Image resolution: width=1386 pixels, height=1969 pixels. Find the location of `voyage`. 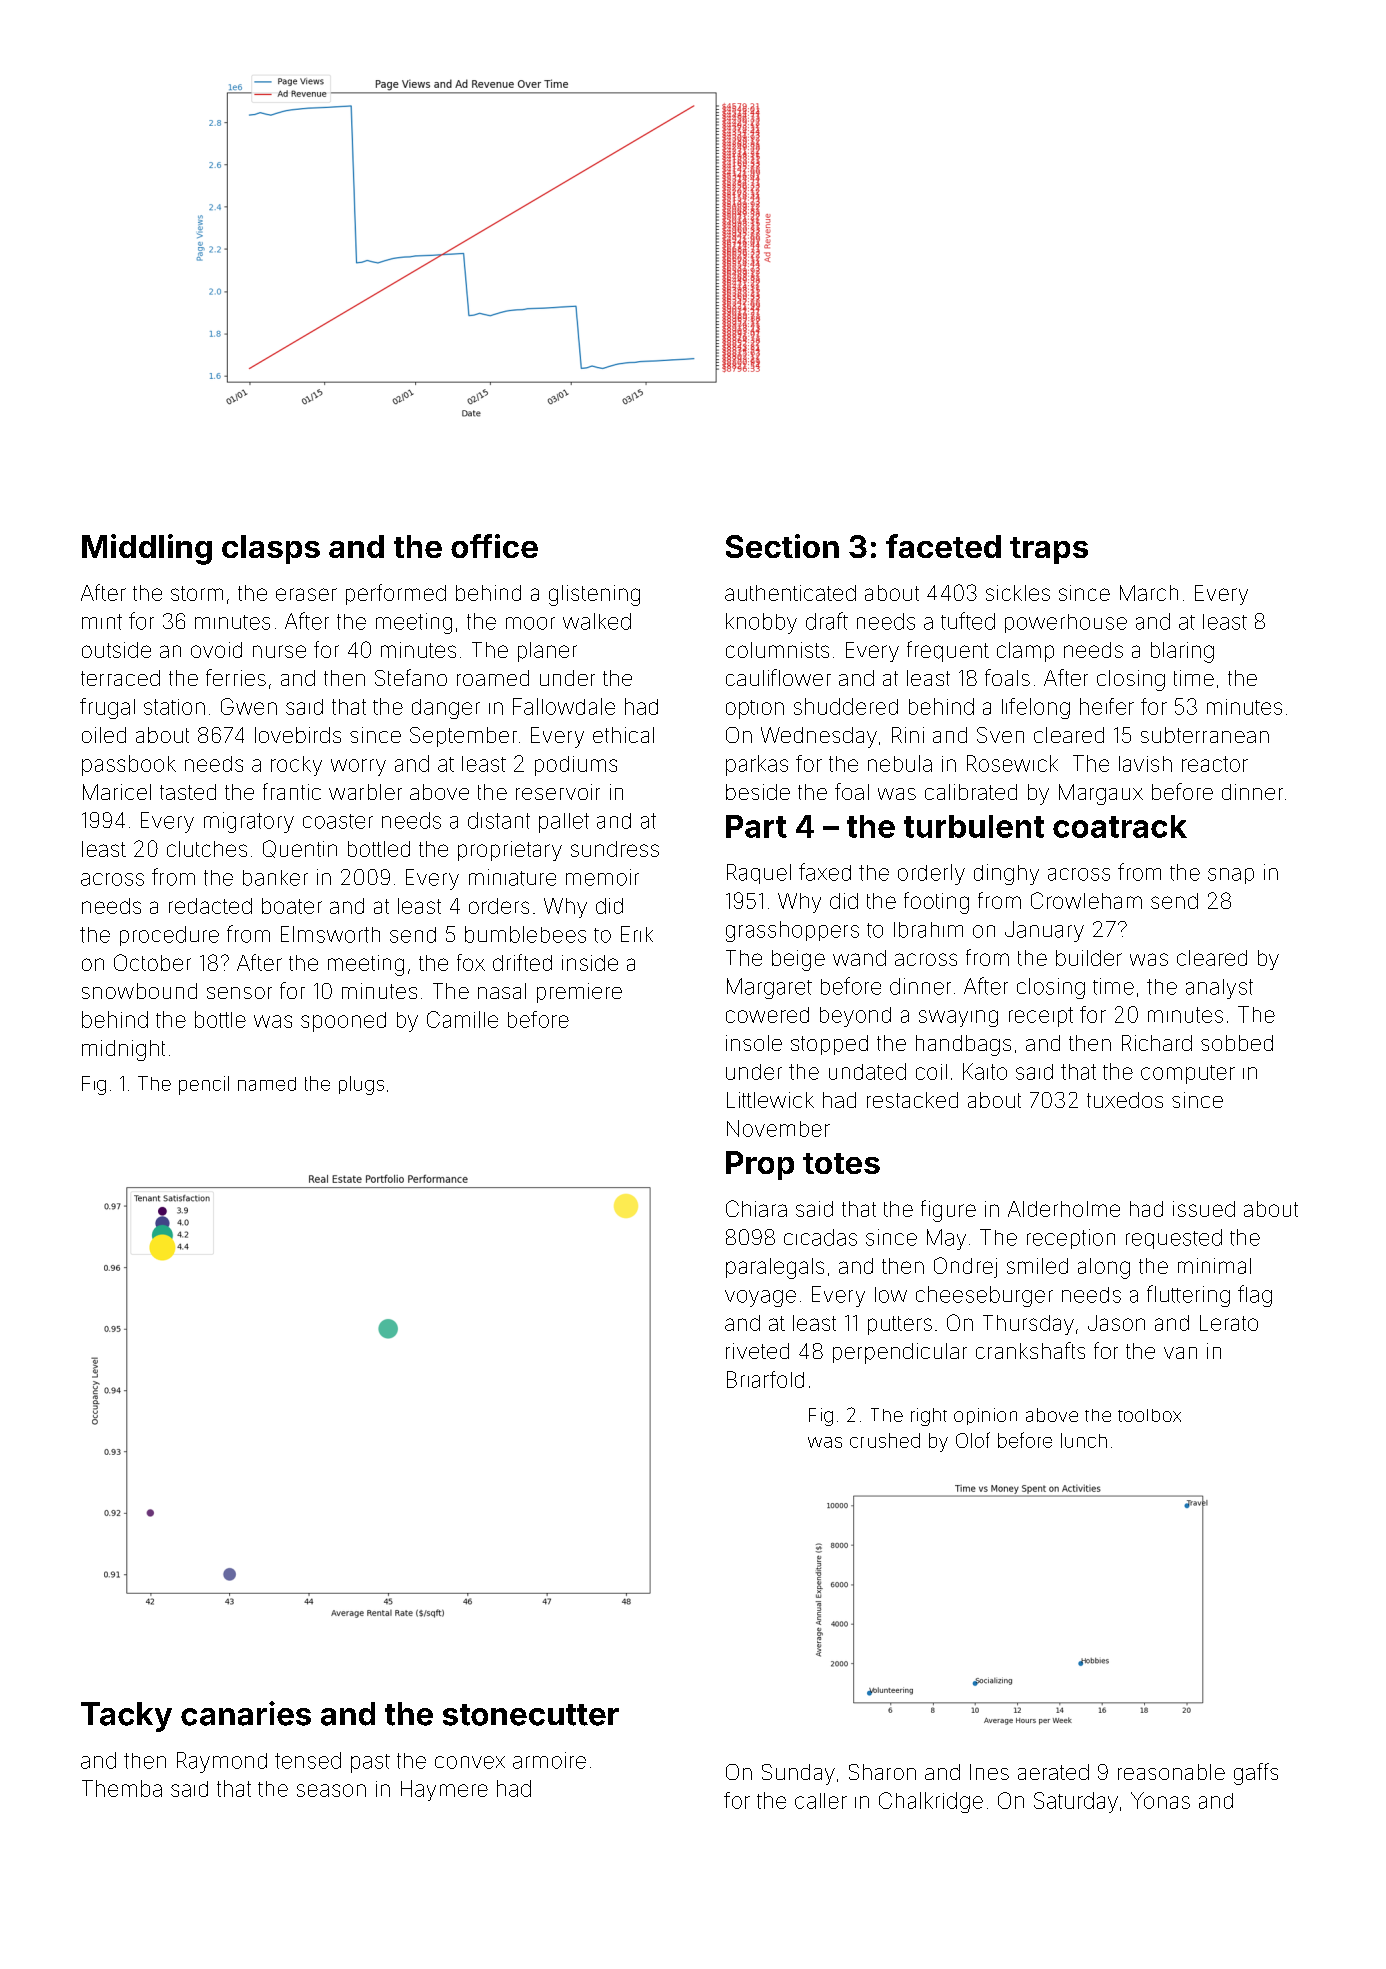

voyage is located at coordinates (760, 1298).
